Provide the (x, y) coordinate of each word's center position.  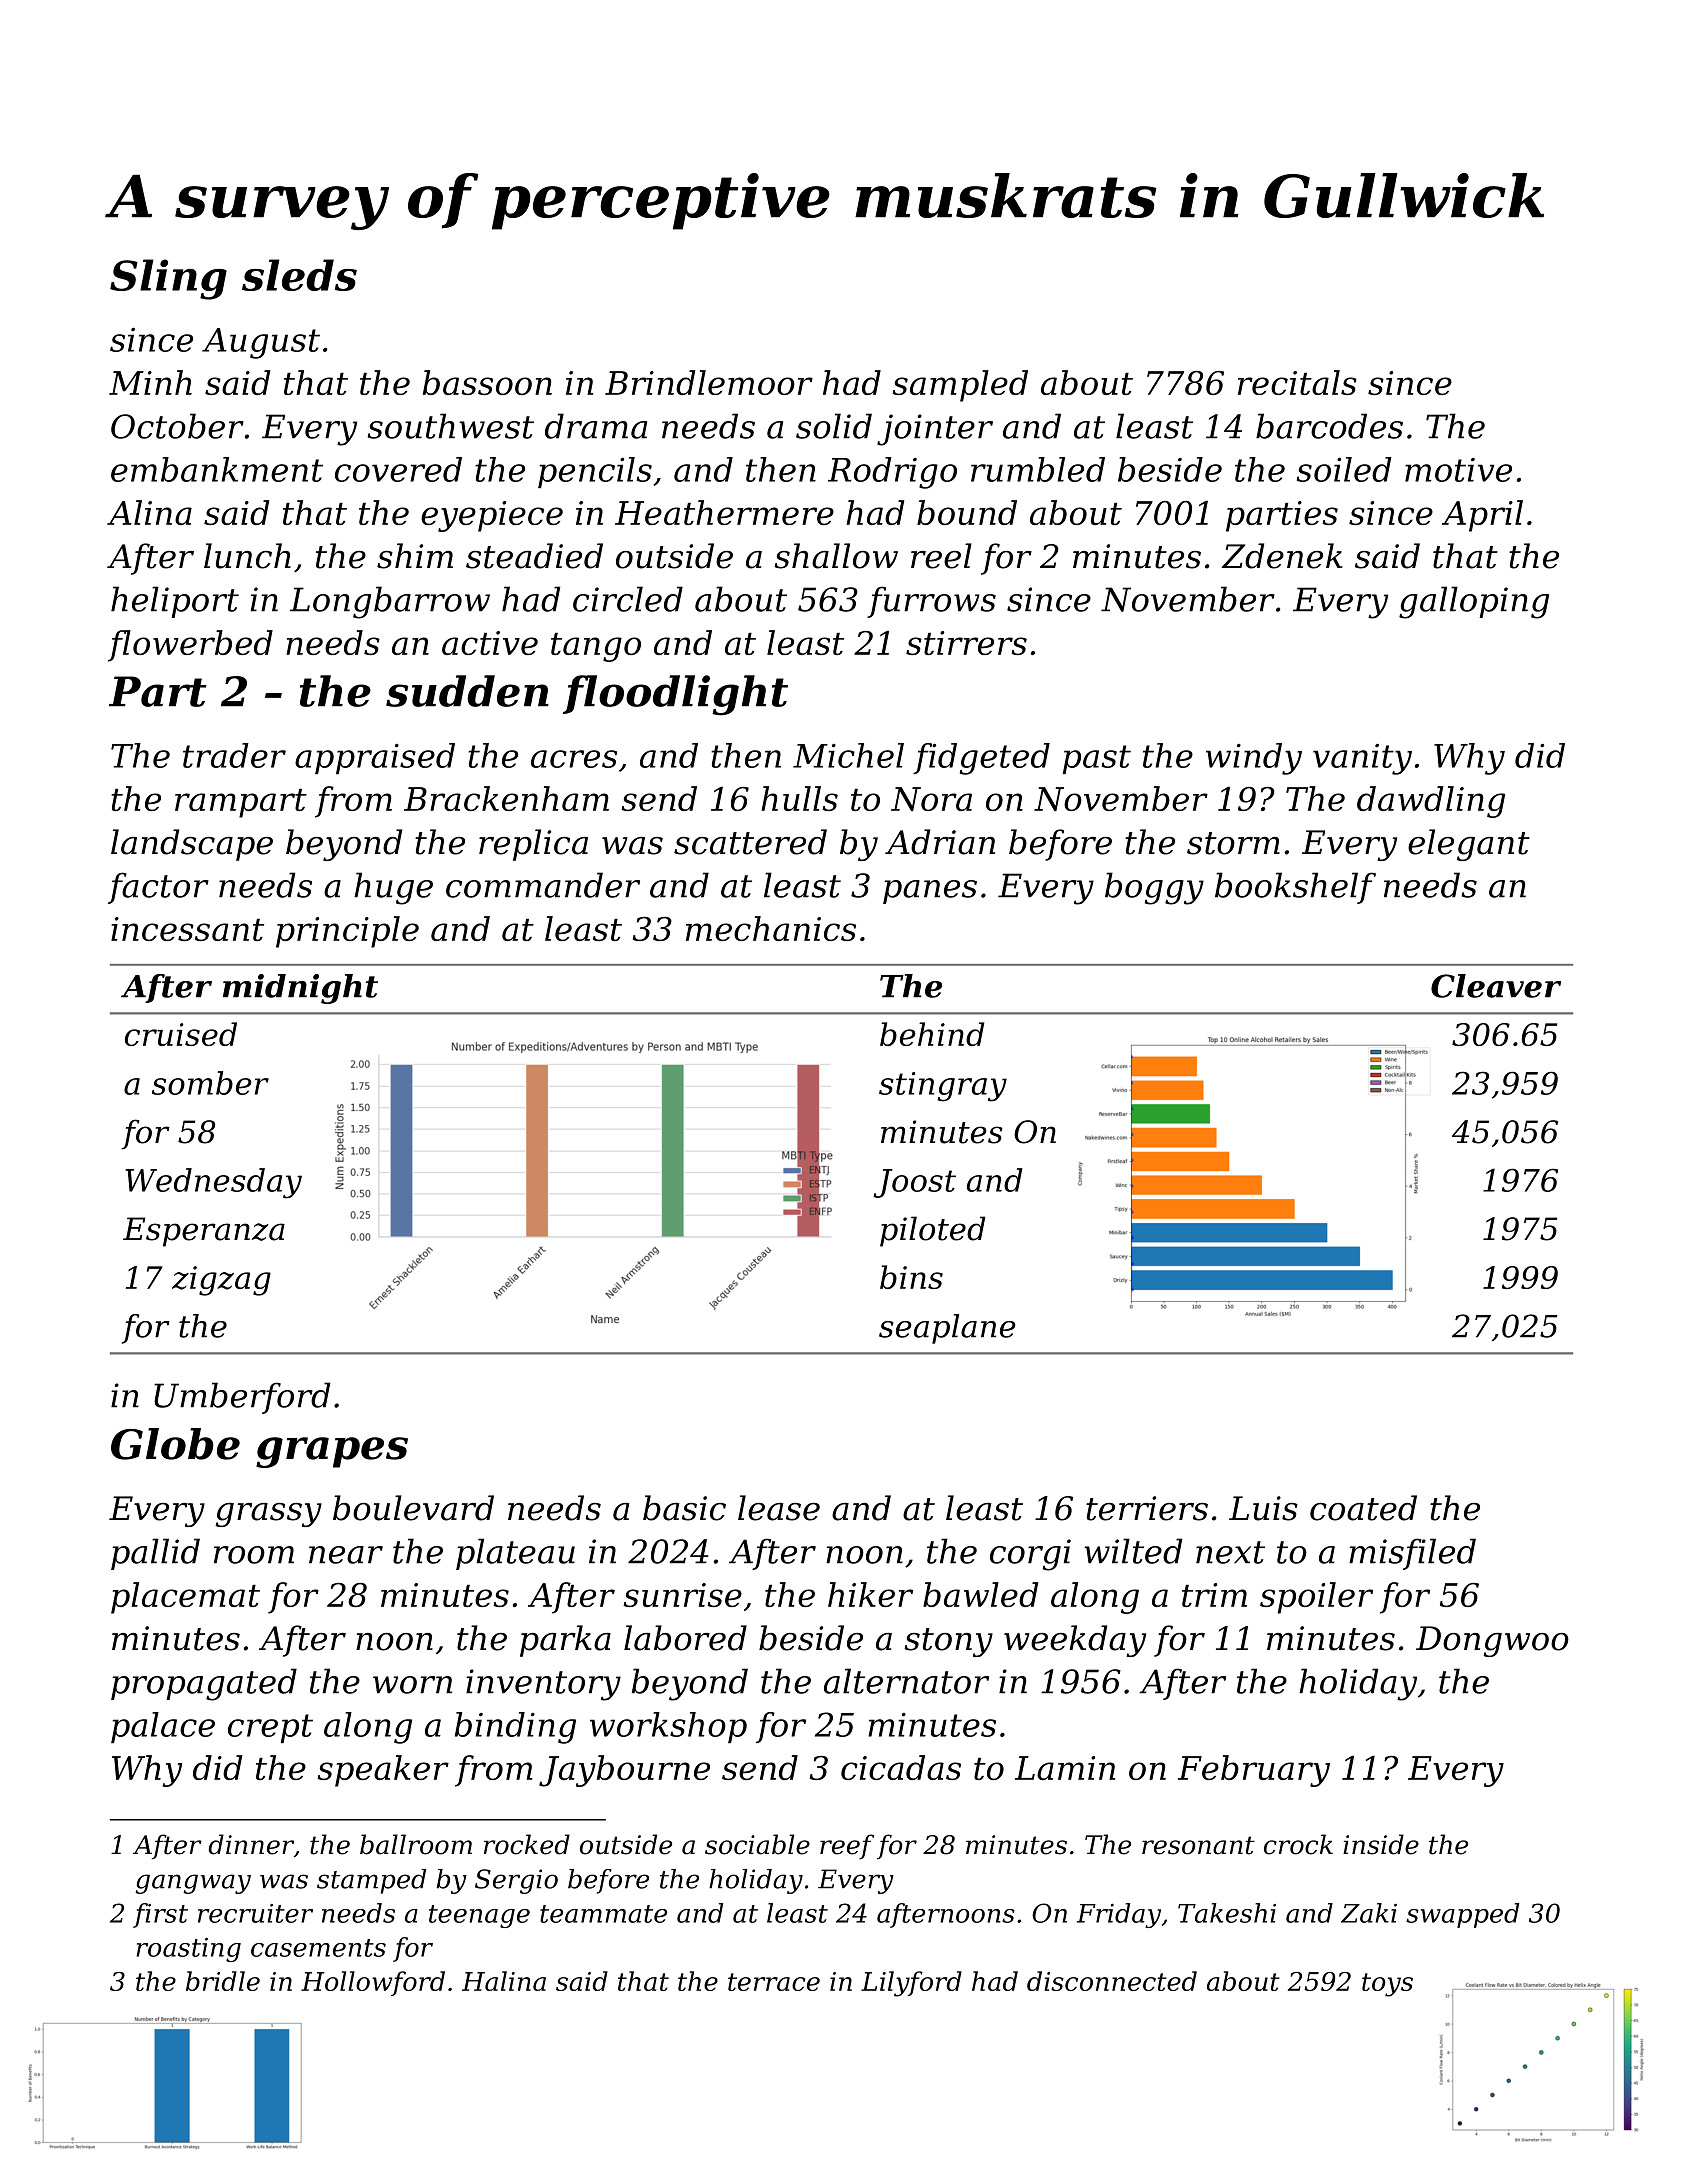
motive (1458, 470)
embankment (217, 469)
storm (1233, 843)
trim (1214, 1595)
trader (234, 755)
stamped (371, 1881)
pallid (155, 1554)
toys (1387, 1985)
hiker (870, 1594)
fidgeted (981, 759)
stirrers (966, 643)
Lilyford (911, 1984)
